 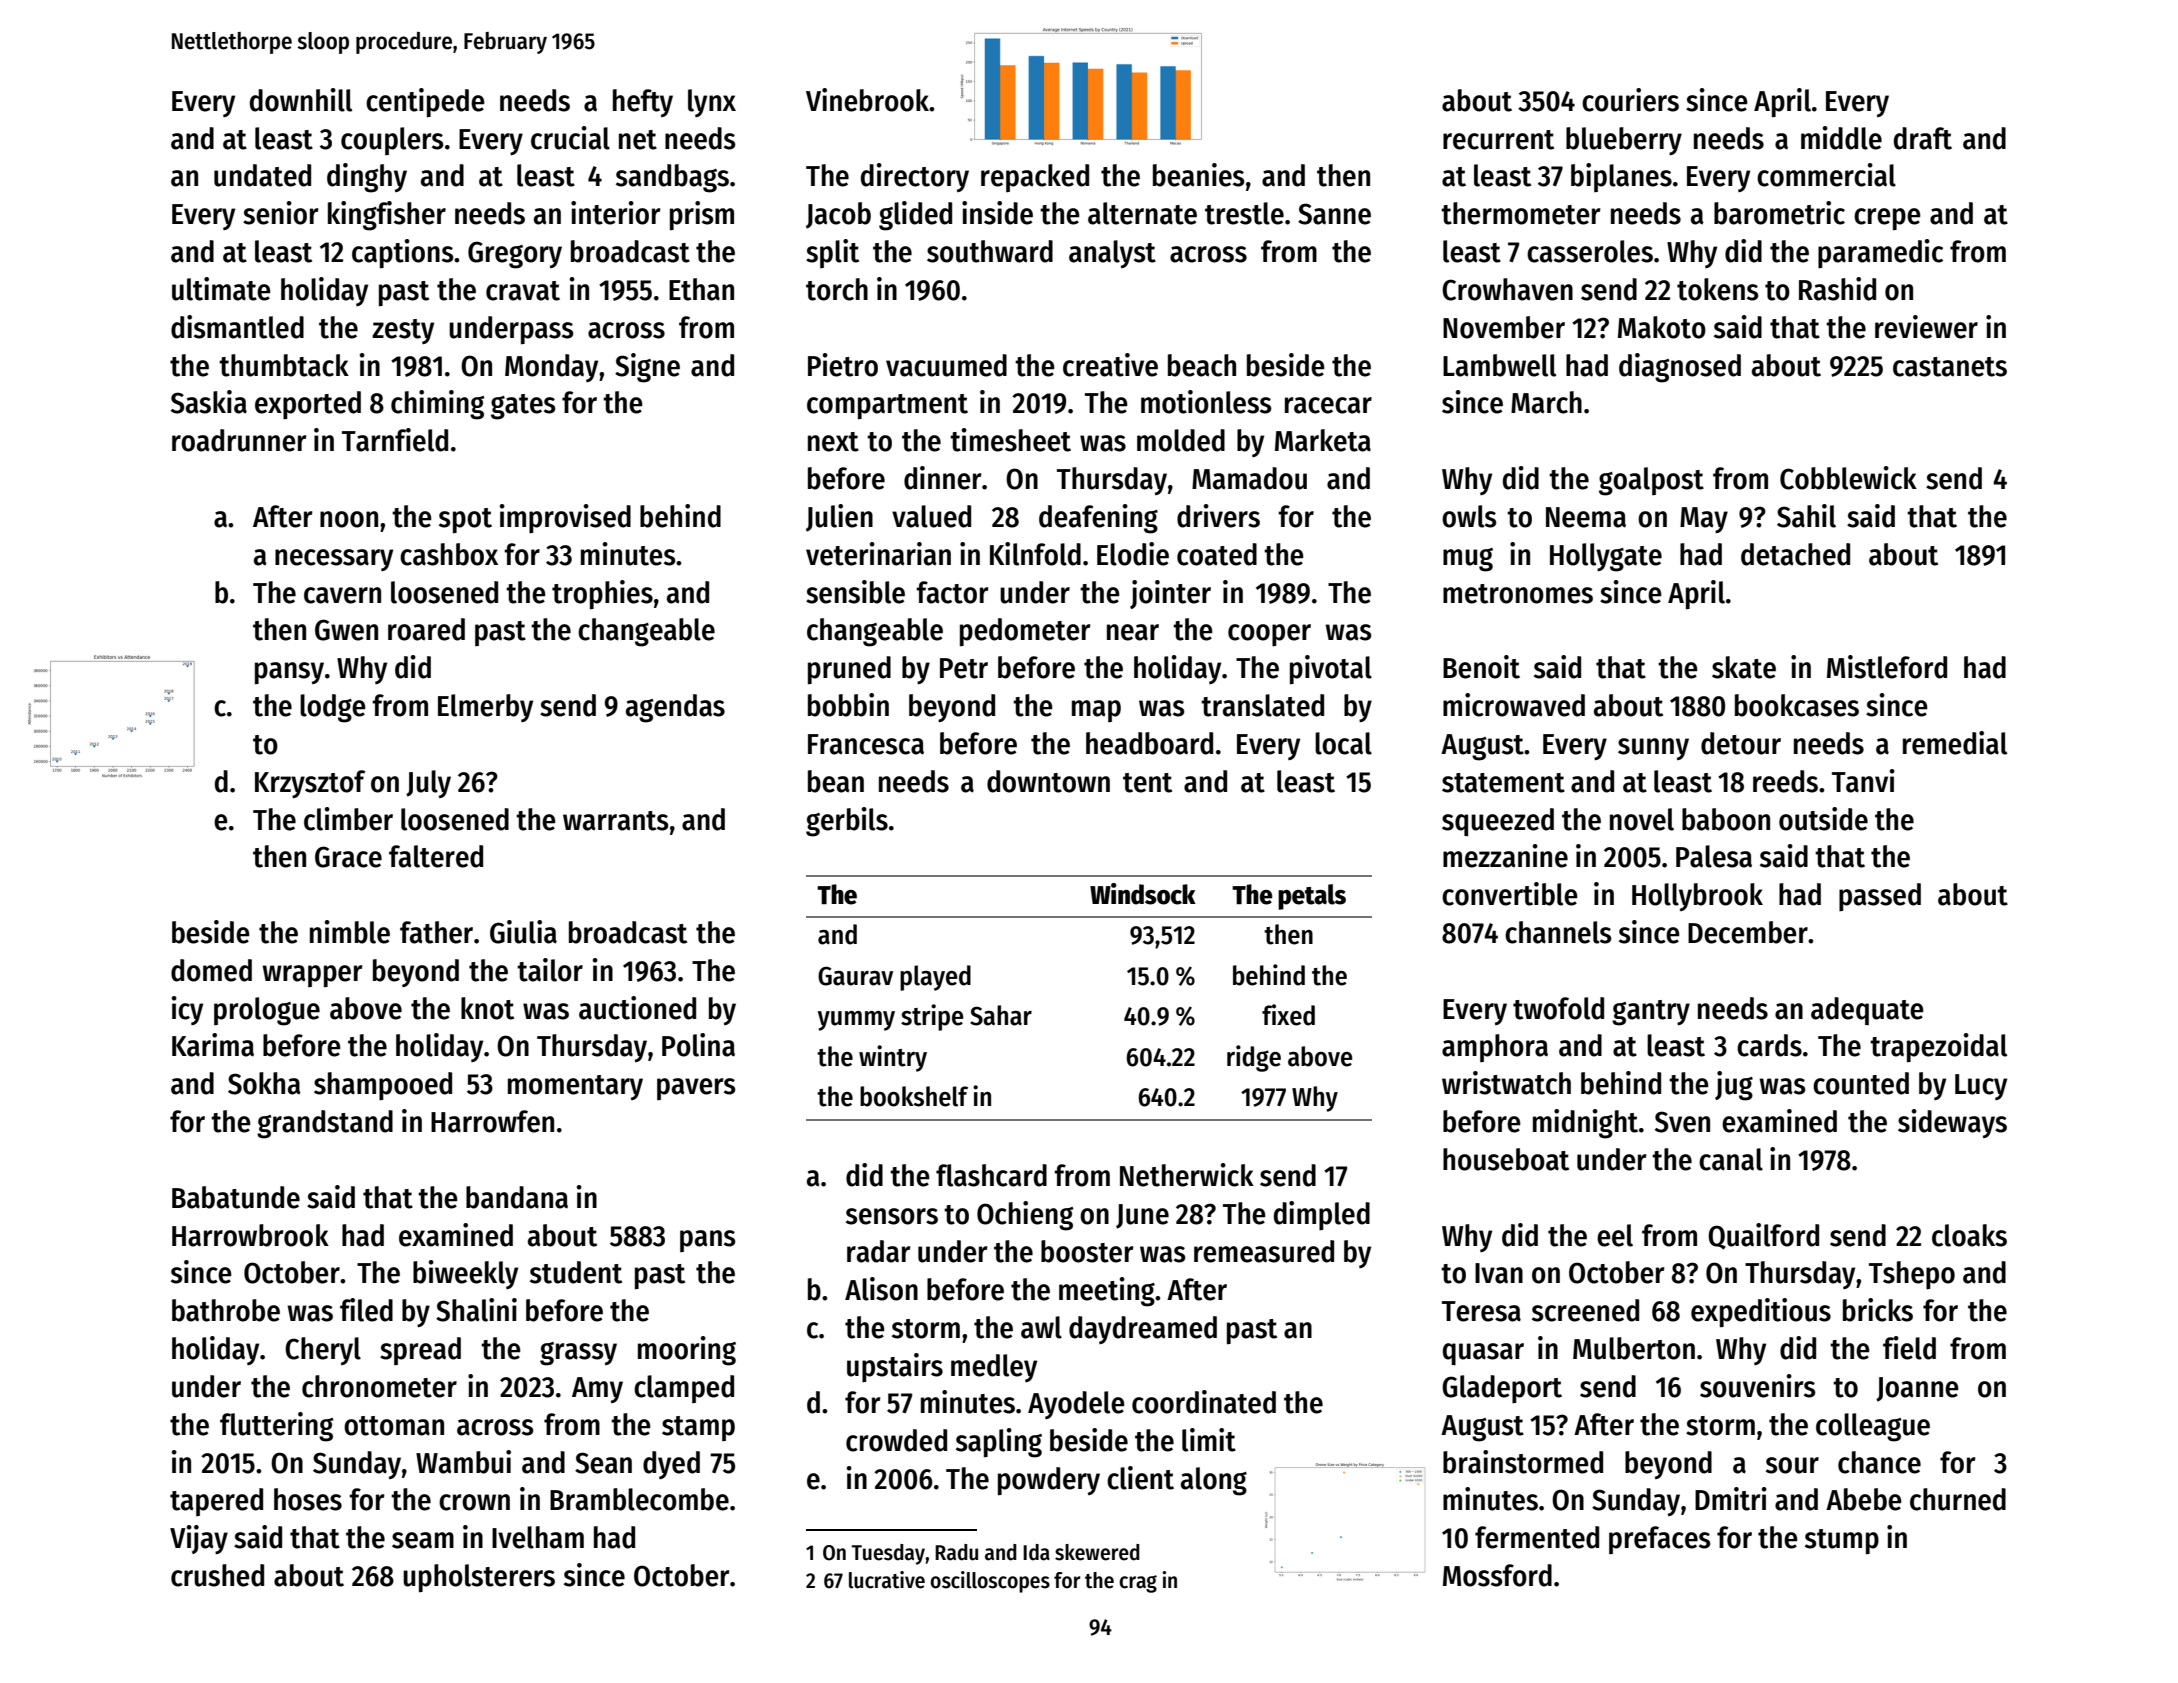 I want to click on Petr, so click(x=964, y=668).
